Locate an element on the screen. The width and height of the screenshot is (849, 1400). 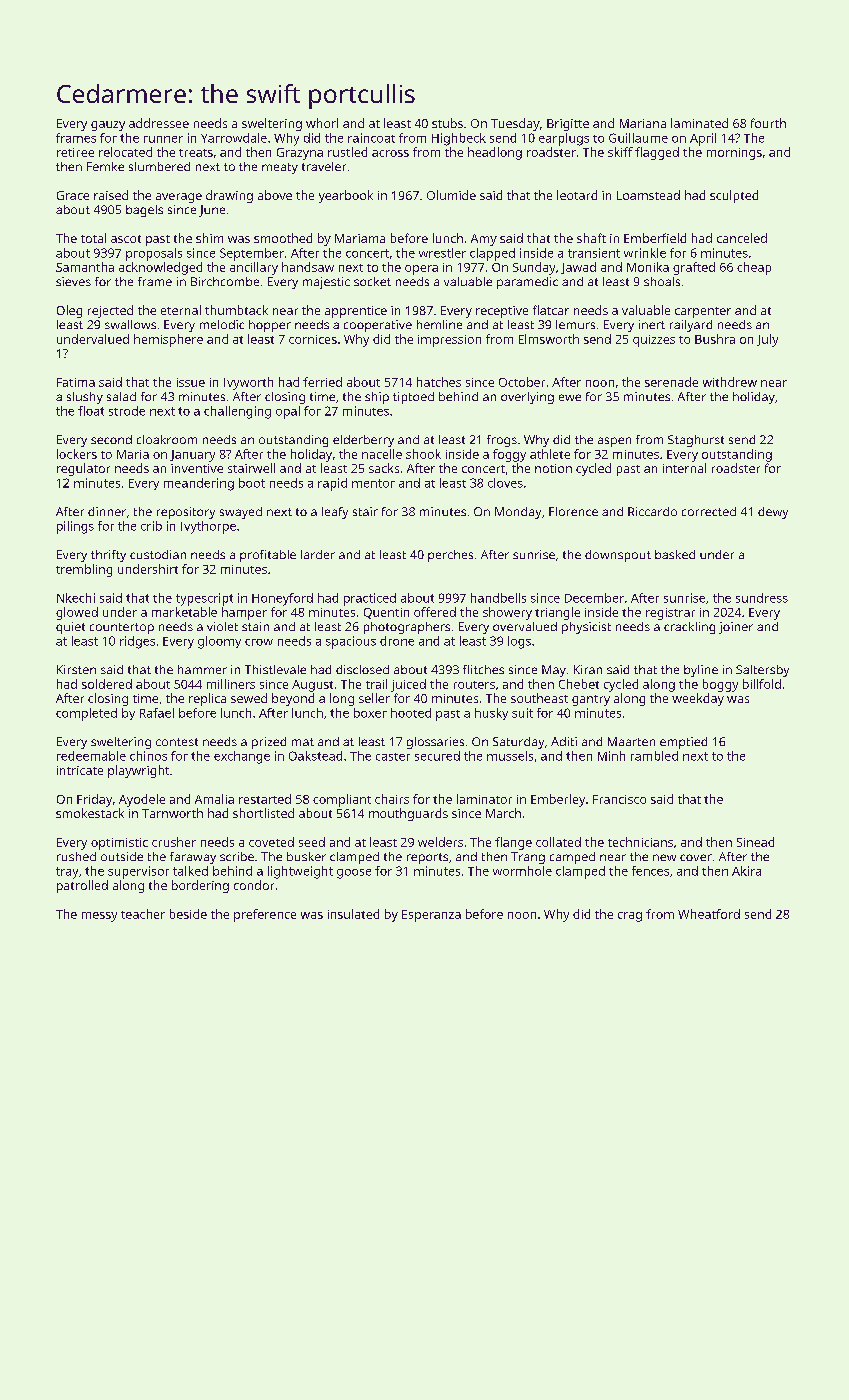
Trang is located at coordinates (528, 858).
